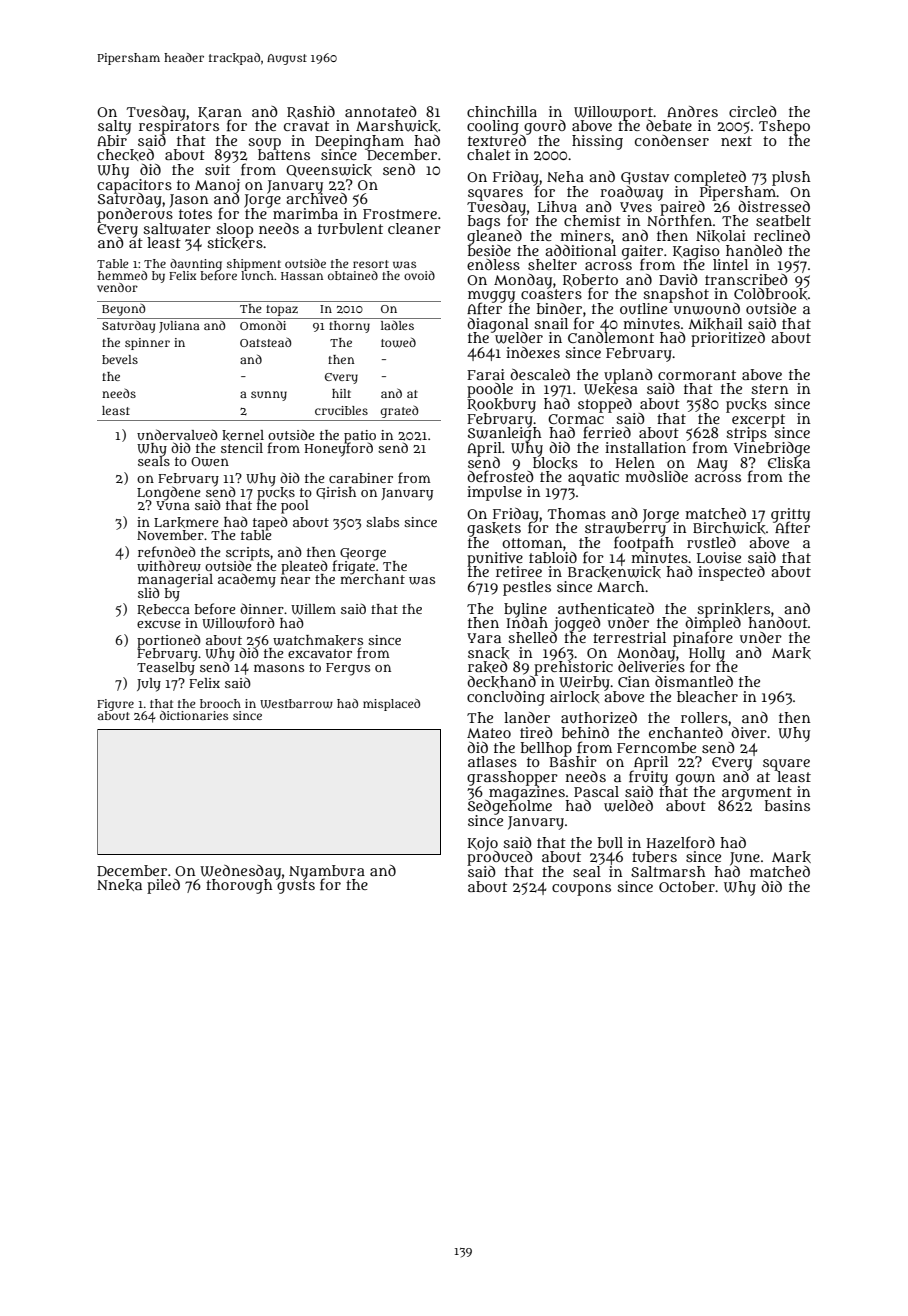 Image resolution: width=908 pixels, height=1316 pixels. What do you see at coordinates (210, 462) in the document?
I see `Owen` at bounding box center [210, 462].
